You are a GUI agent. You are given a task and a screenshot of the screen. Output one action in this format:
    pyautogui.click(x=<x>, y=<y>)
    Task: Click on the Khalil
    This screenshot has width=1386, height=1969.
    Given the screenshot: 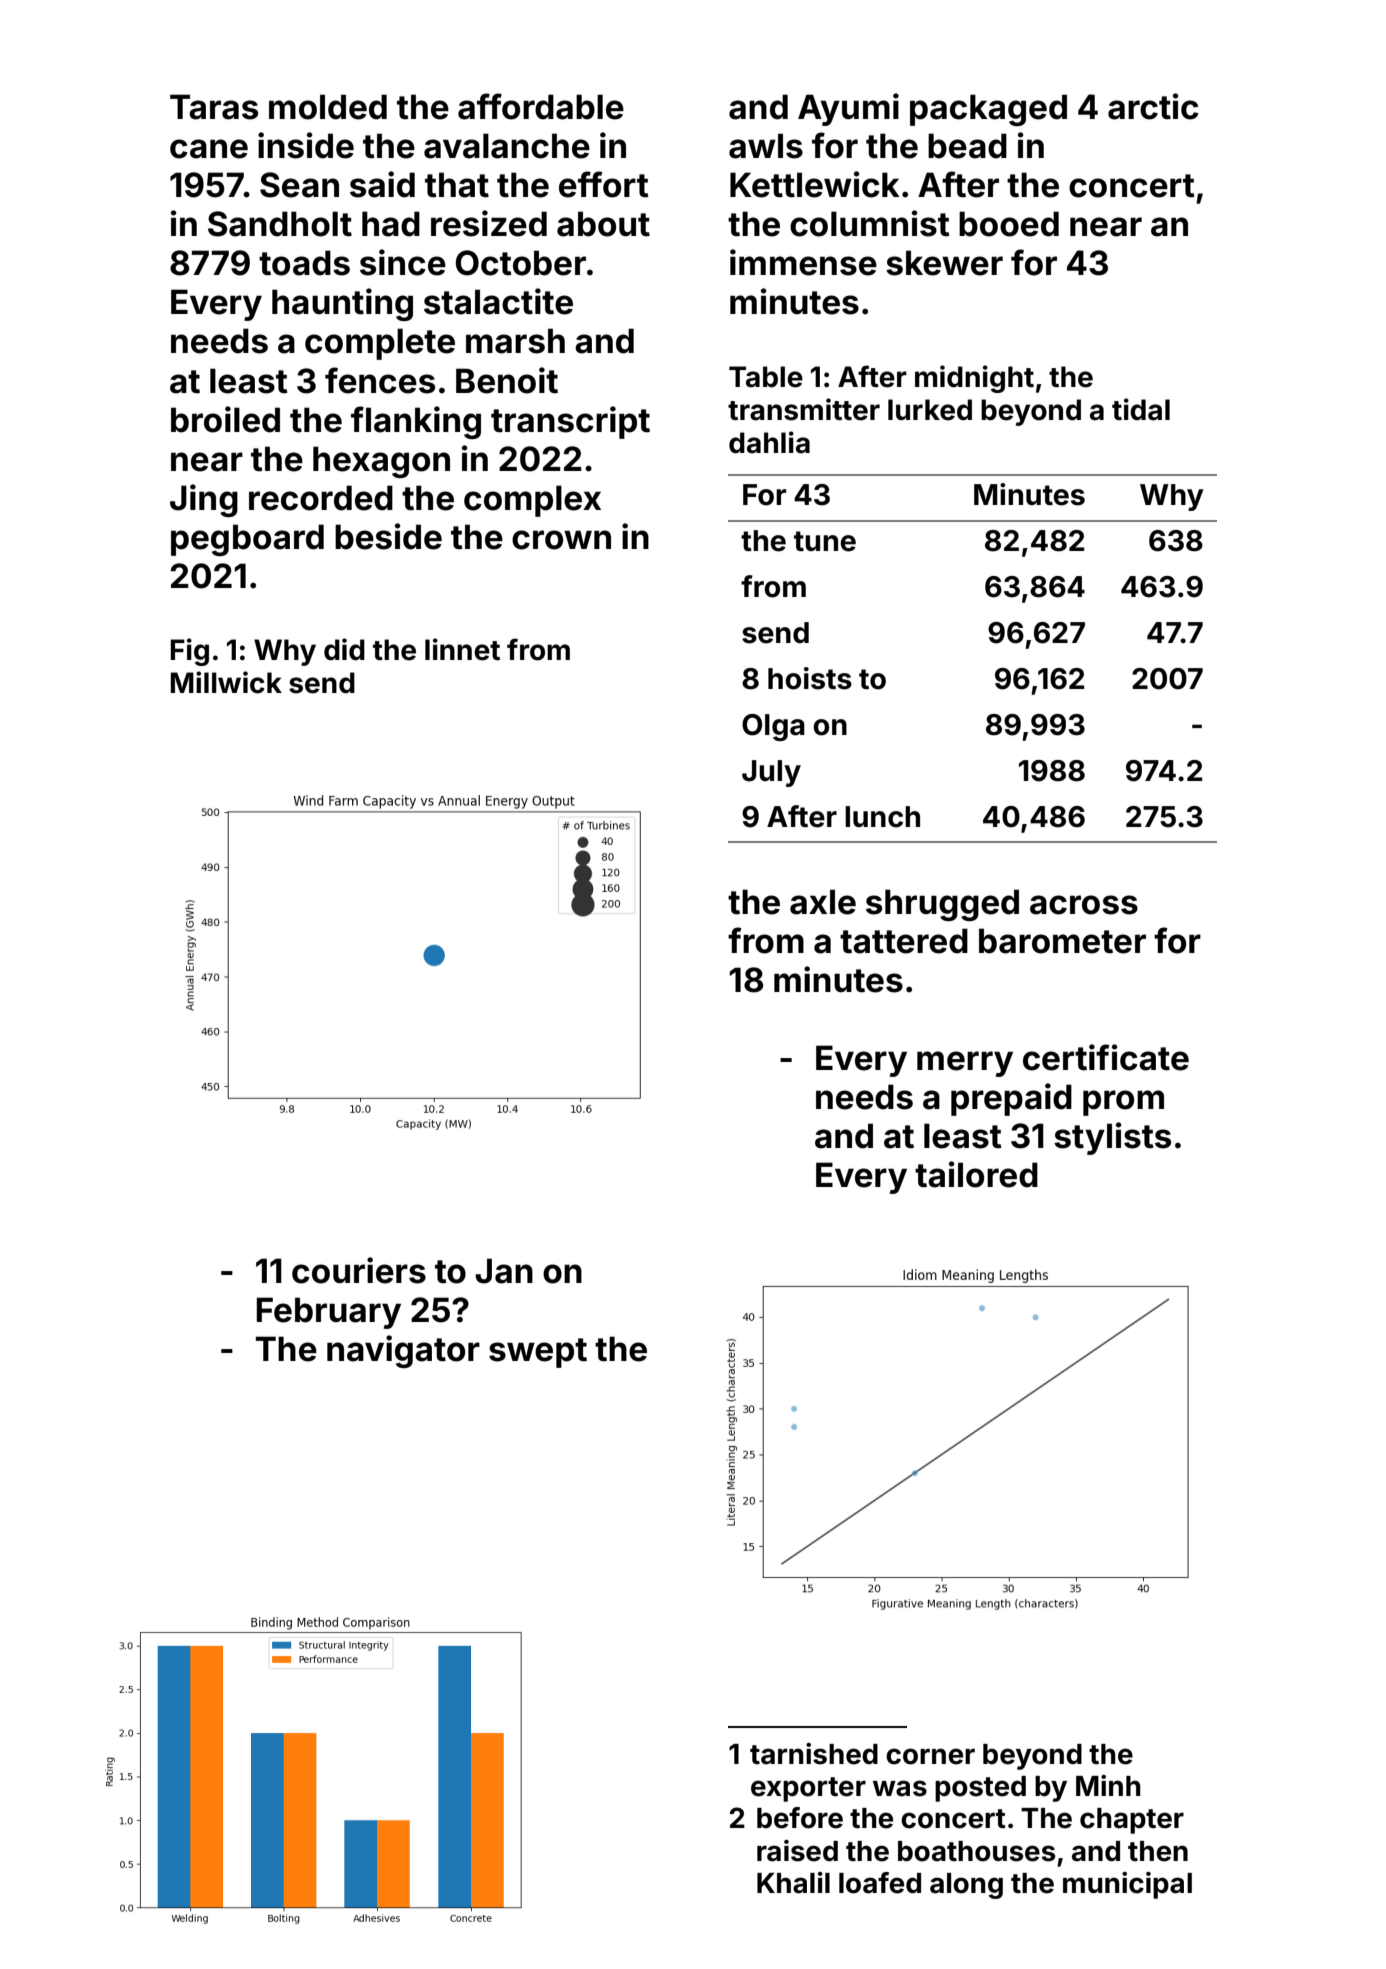 What is the action you would take?
    pyautogui.click(x=793, y=1883)
